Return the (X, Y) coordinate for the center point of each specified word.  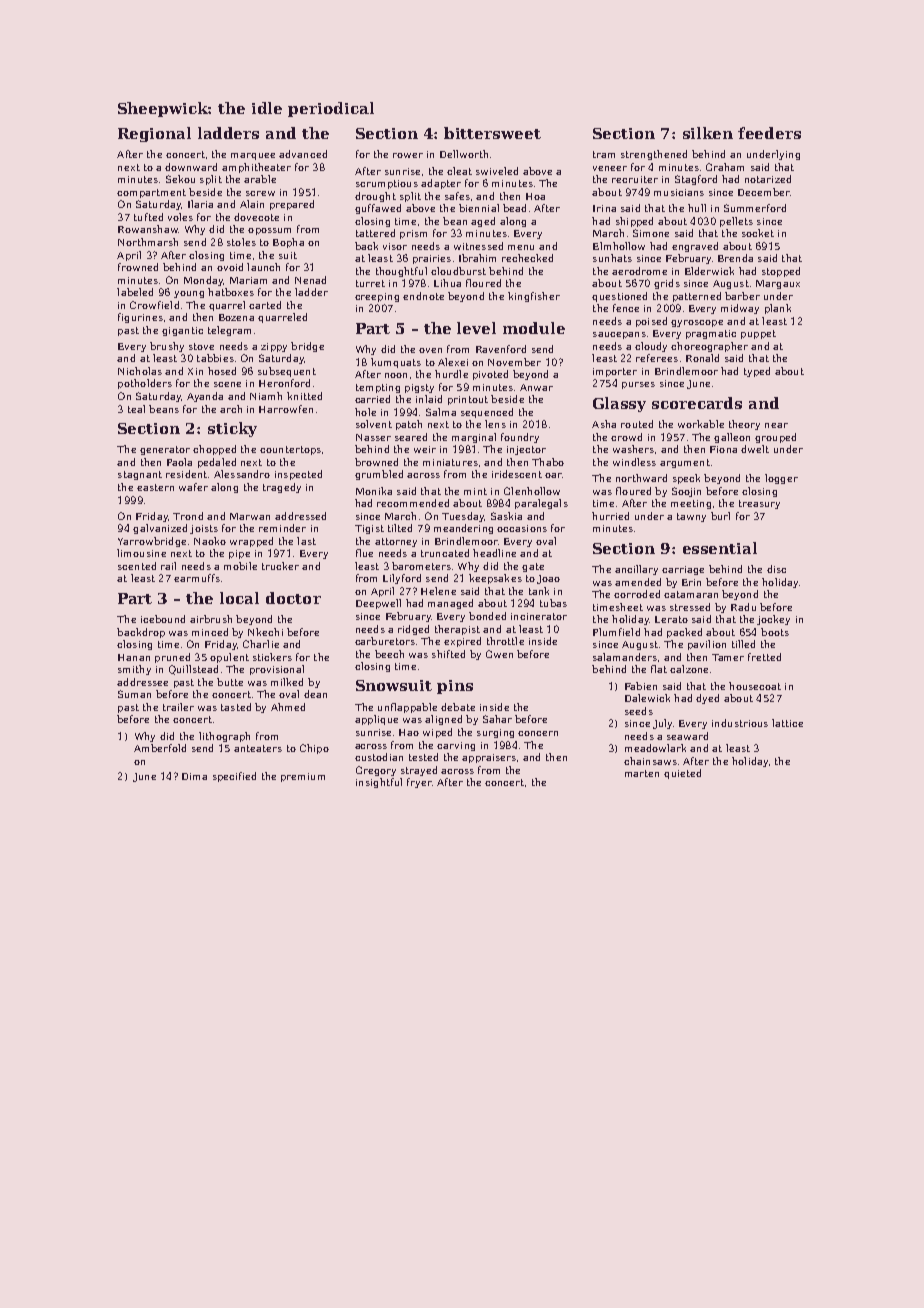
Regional (154, 134)
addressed (300, 516)
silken (708, 133)
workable (701, 424)
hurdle (451, 374)
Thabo (548, 462)
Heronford (284, 383)
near (776, 425)
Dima (194, 776)
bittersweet (492, 133)
